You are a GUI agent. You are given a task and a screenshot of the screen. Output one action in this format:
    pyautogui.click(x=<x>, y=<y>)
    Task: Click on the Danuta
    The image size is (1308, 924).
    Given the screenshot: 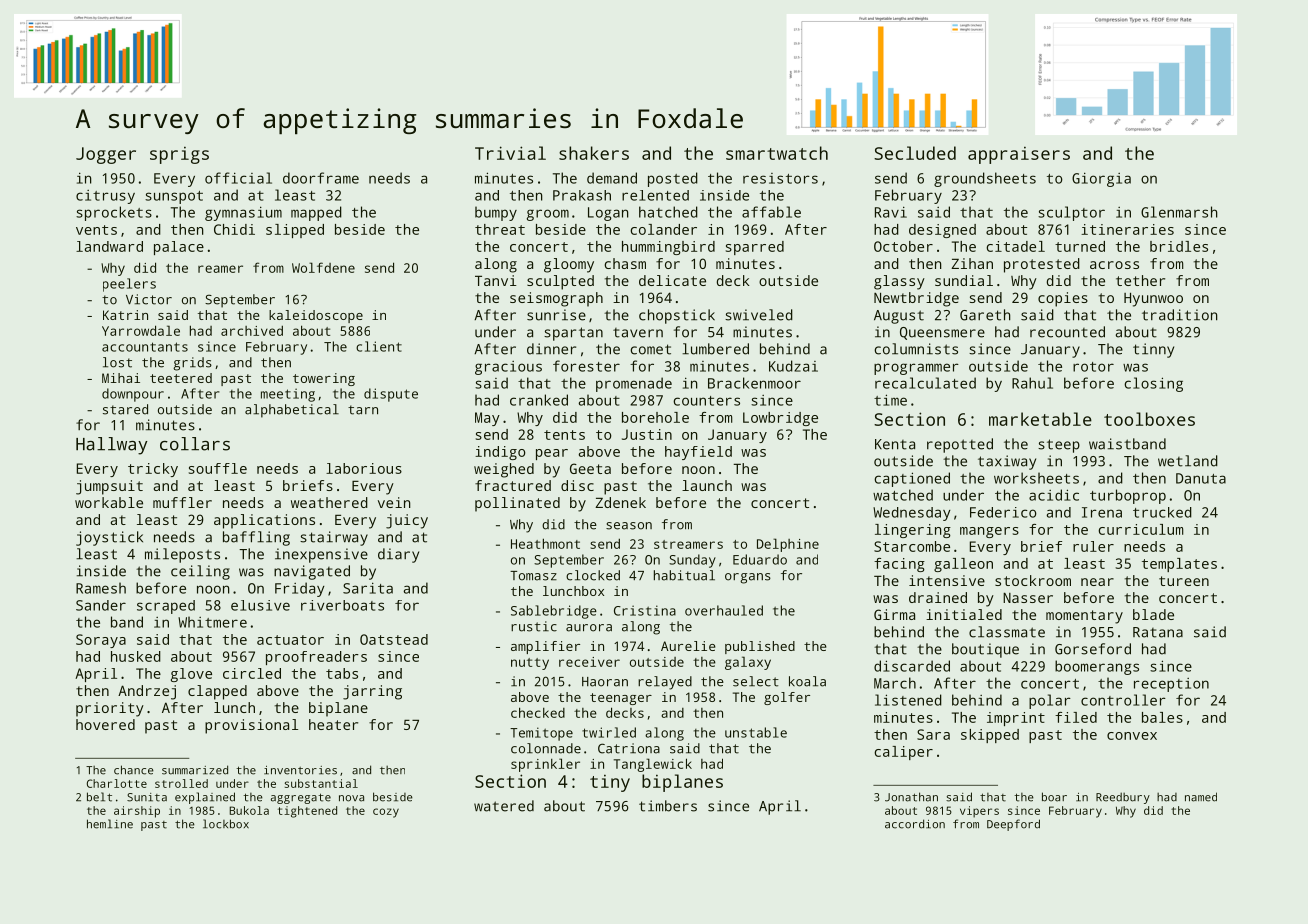 What is the action you would take?
    pyautogui.click(x=1201, y=478)
